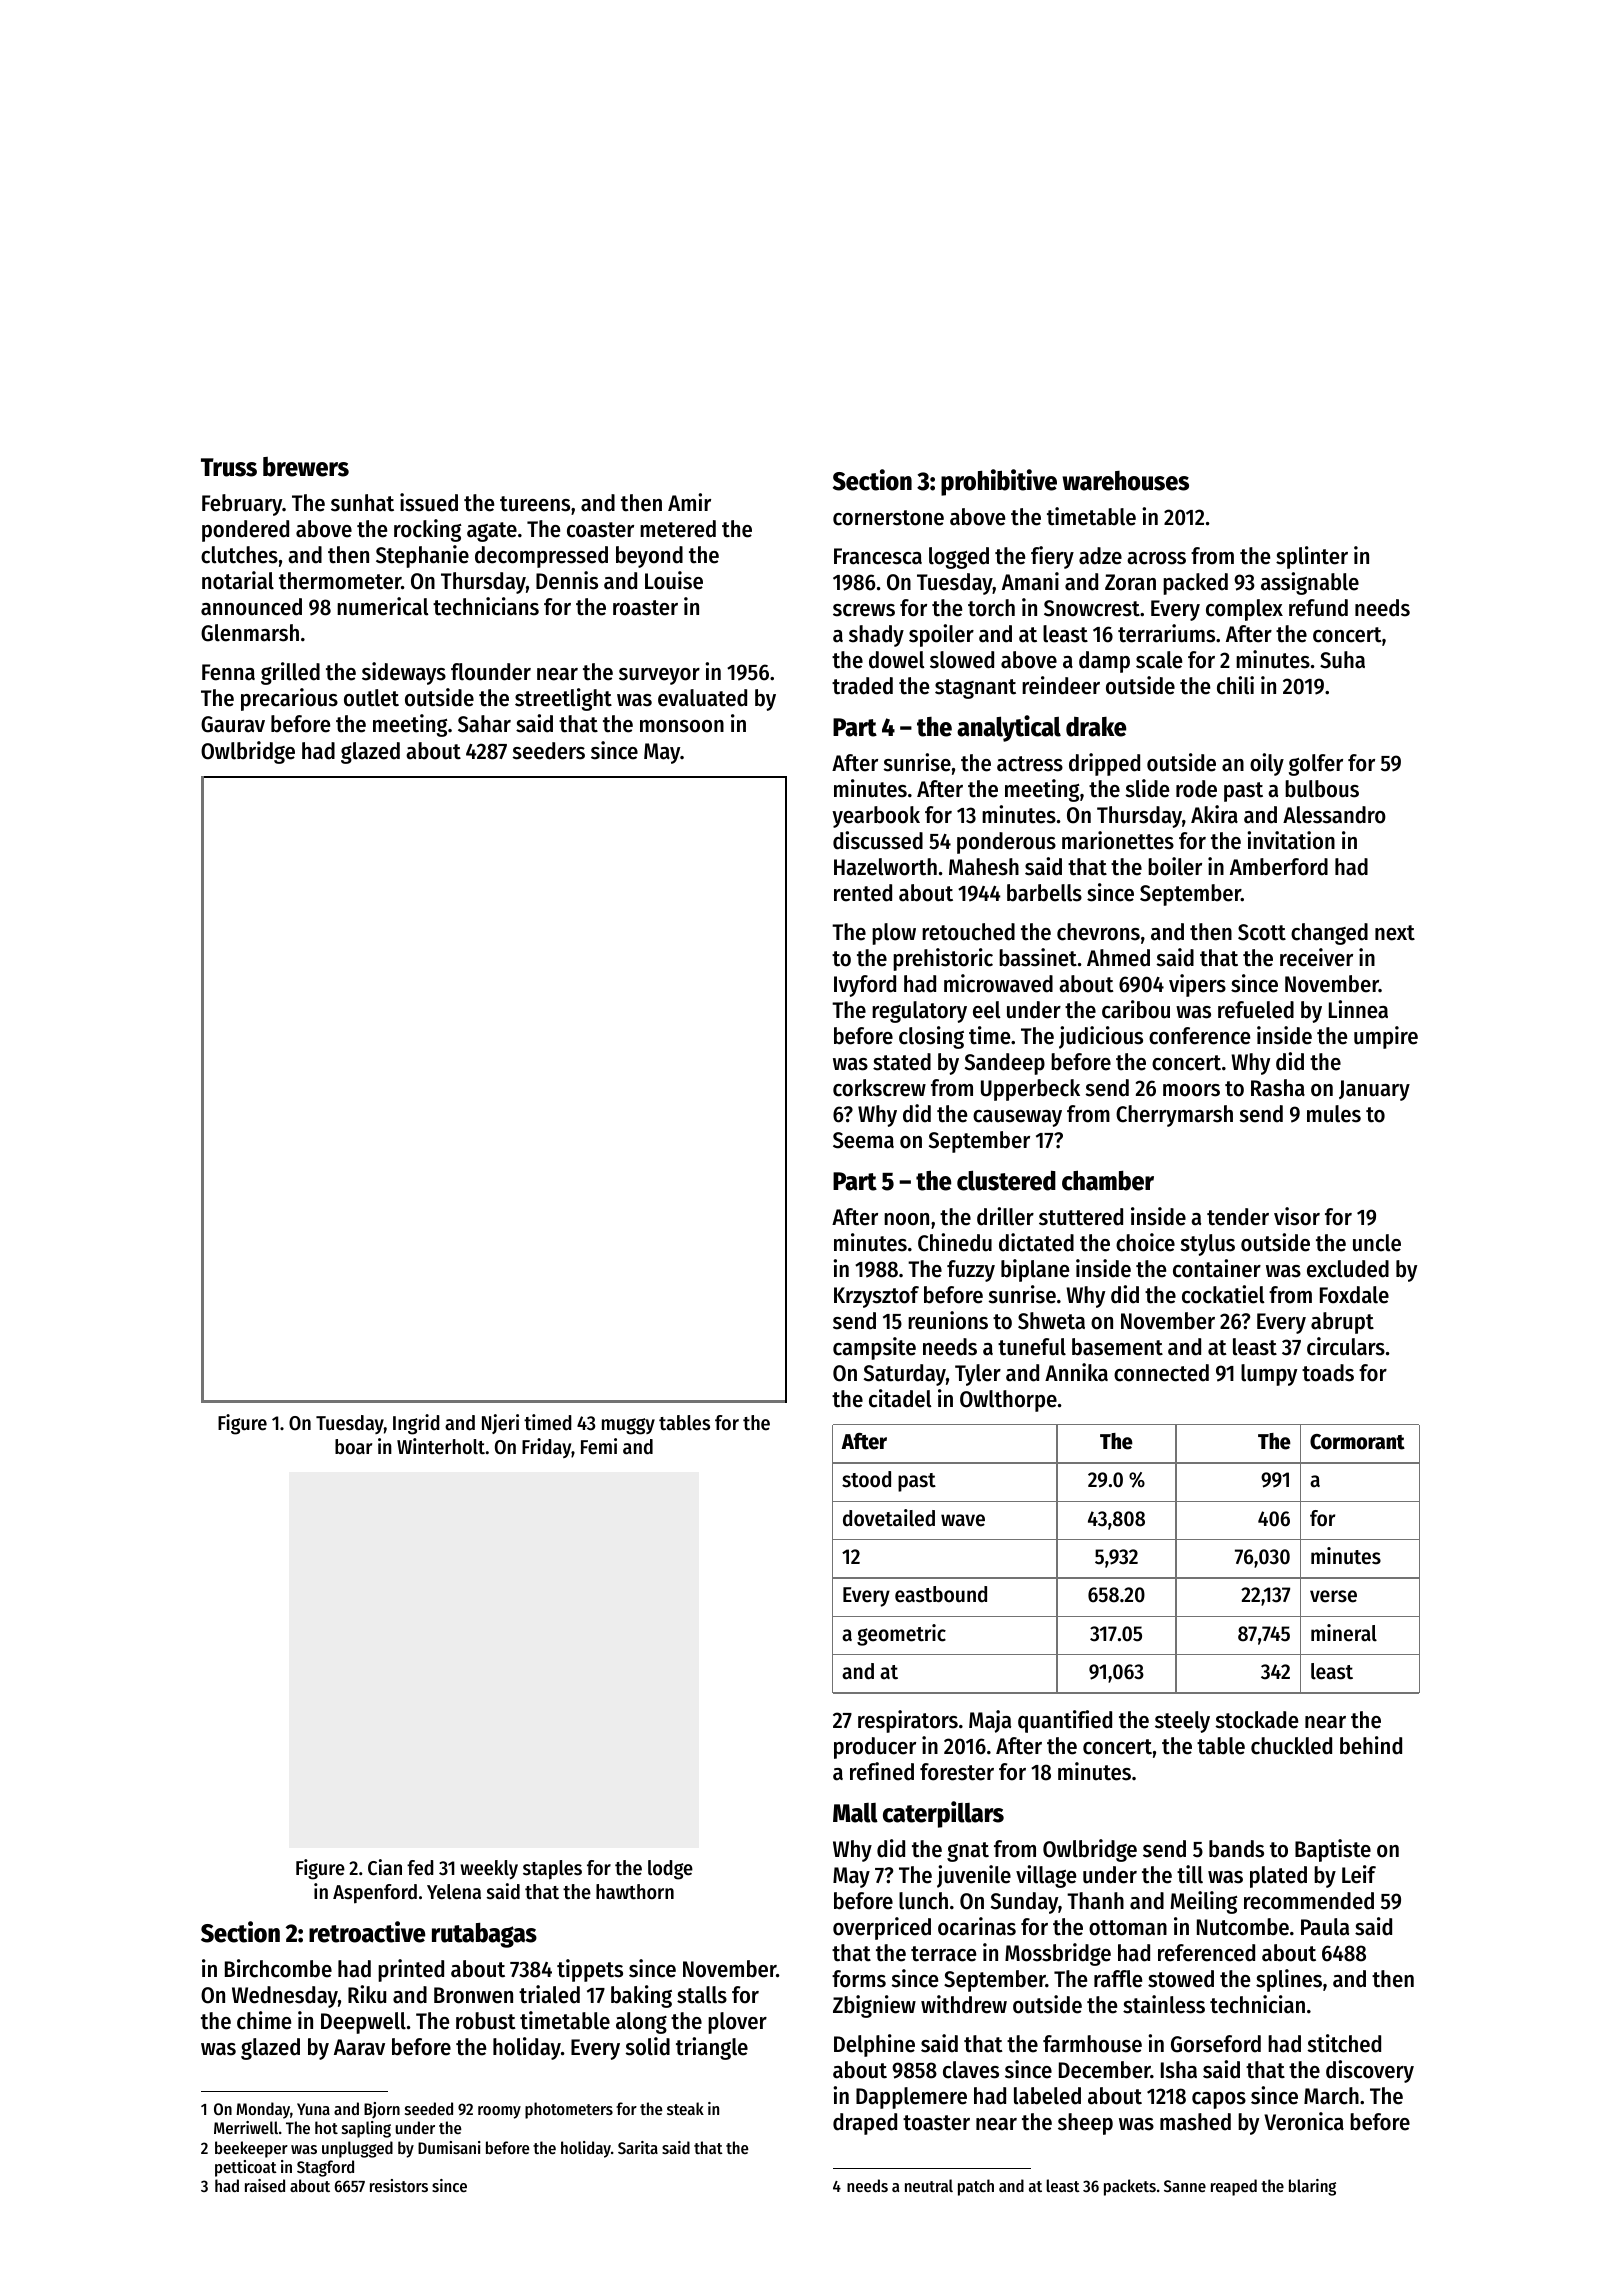 This screenshot has width=1620, height=2292. Describe the element at coordinates (484, 724) in the screenshot. I see `Sahar` at that location.
